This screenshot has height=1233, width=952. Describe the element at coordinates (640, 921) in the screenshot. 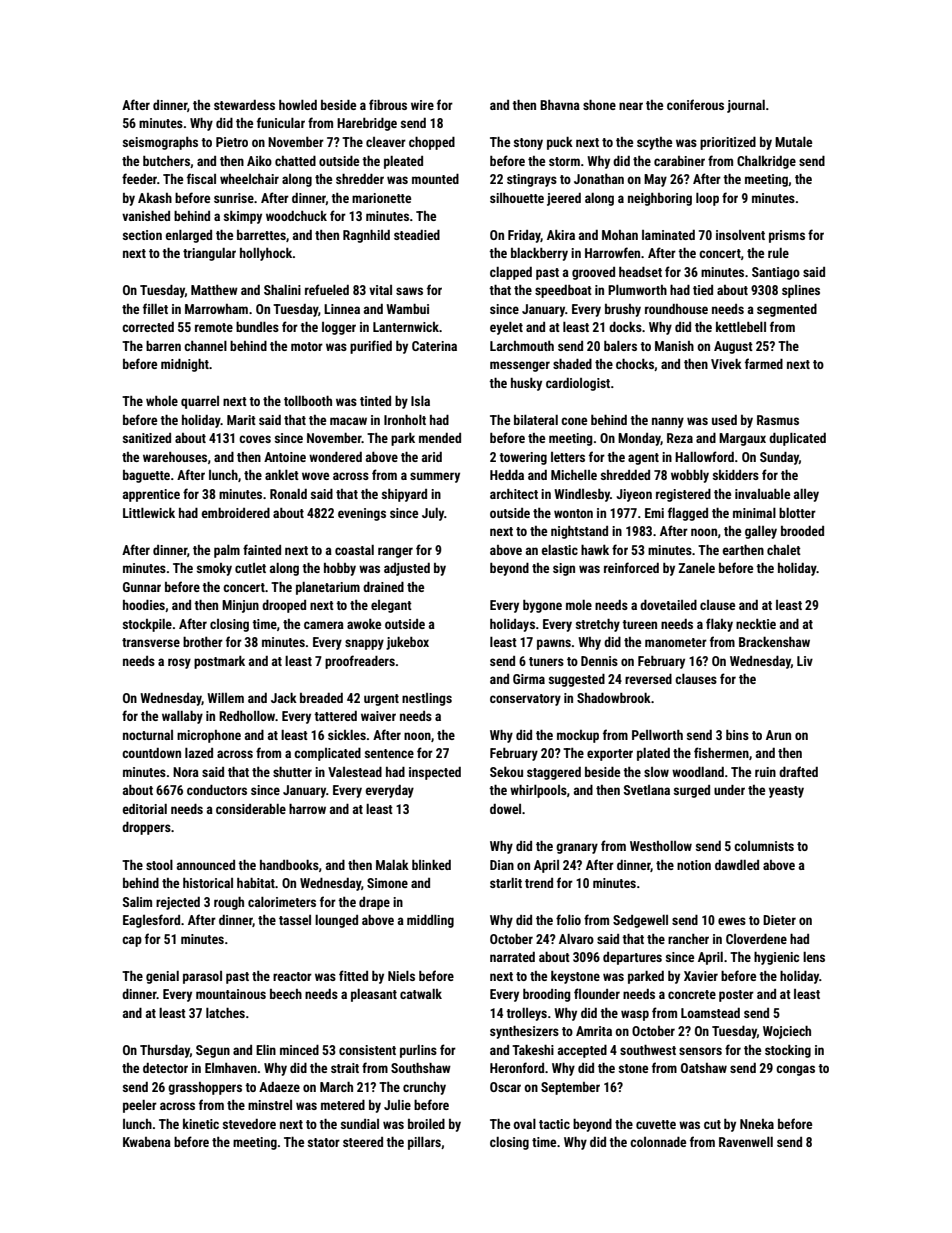

I see `Sedgewell` at that location.
